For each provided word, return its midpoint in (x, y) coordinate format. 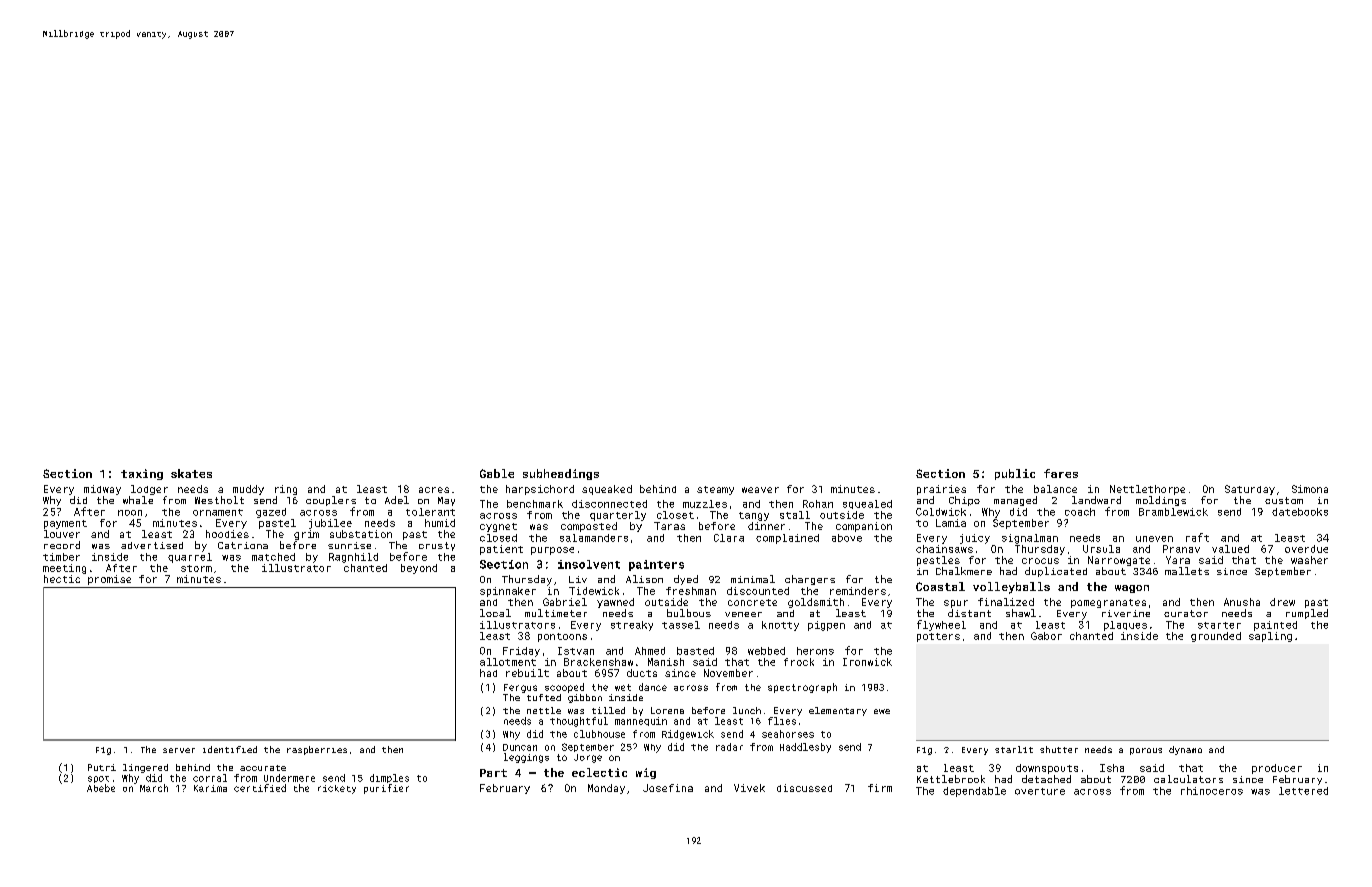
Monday (606, 789)
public (1015, 474)
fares (1061, 473)
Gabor (1046, 636)
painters (656, 565)
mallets (1187, 571)
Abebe (101, 788)
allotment (508, 662)
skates (191, 473)
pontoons (562, 637)
